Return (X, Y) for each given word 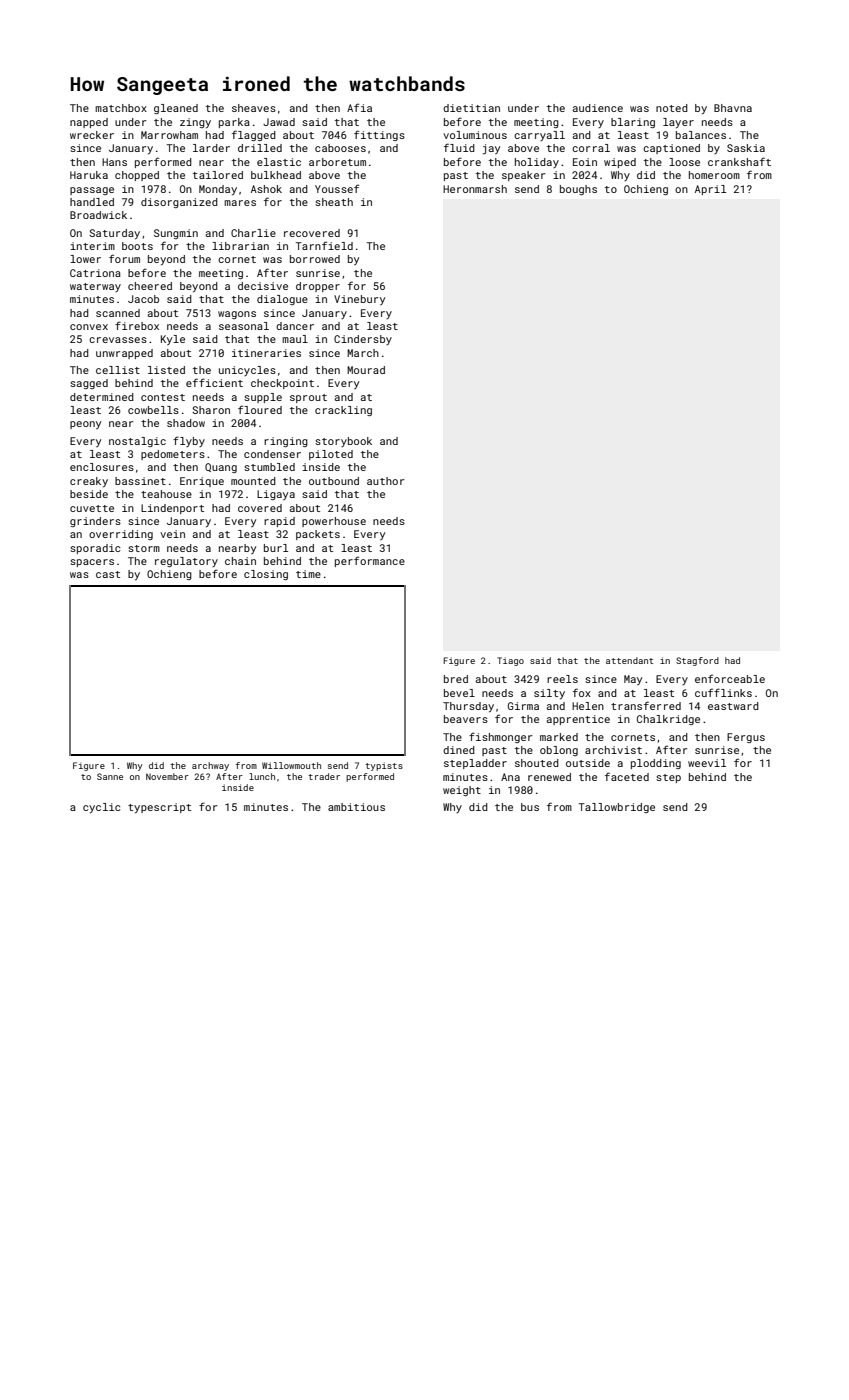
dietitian (471, 108)
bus (530, 807)
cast (108, 574)
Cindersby (363, 340)
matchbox (121, 108)
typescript (159, 808)
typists (384, 766)
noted (672, 108)
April (710, 190)
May (633, 680)
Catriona (95, 273)
